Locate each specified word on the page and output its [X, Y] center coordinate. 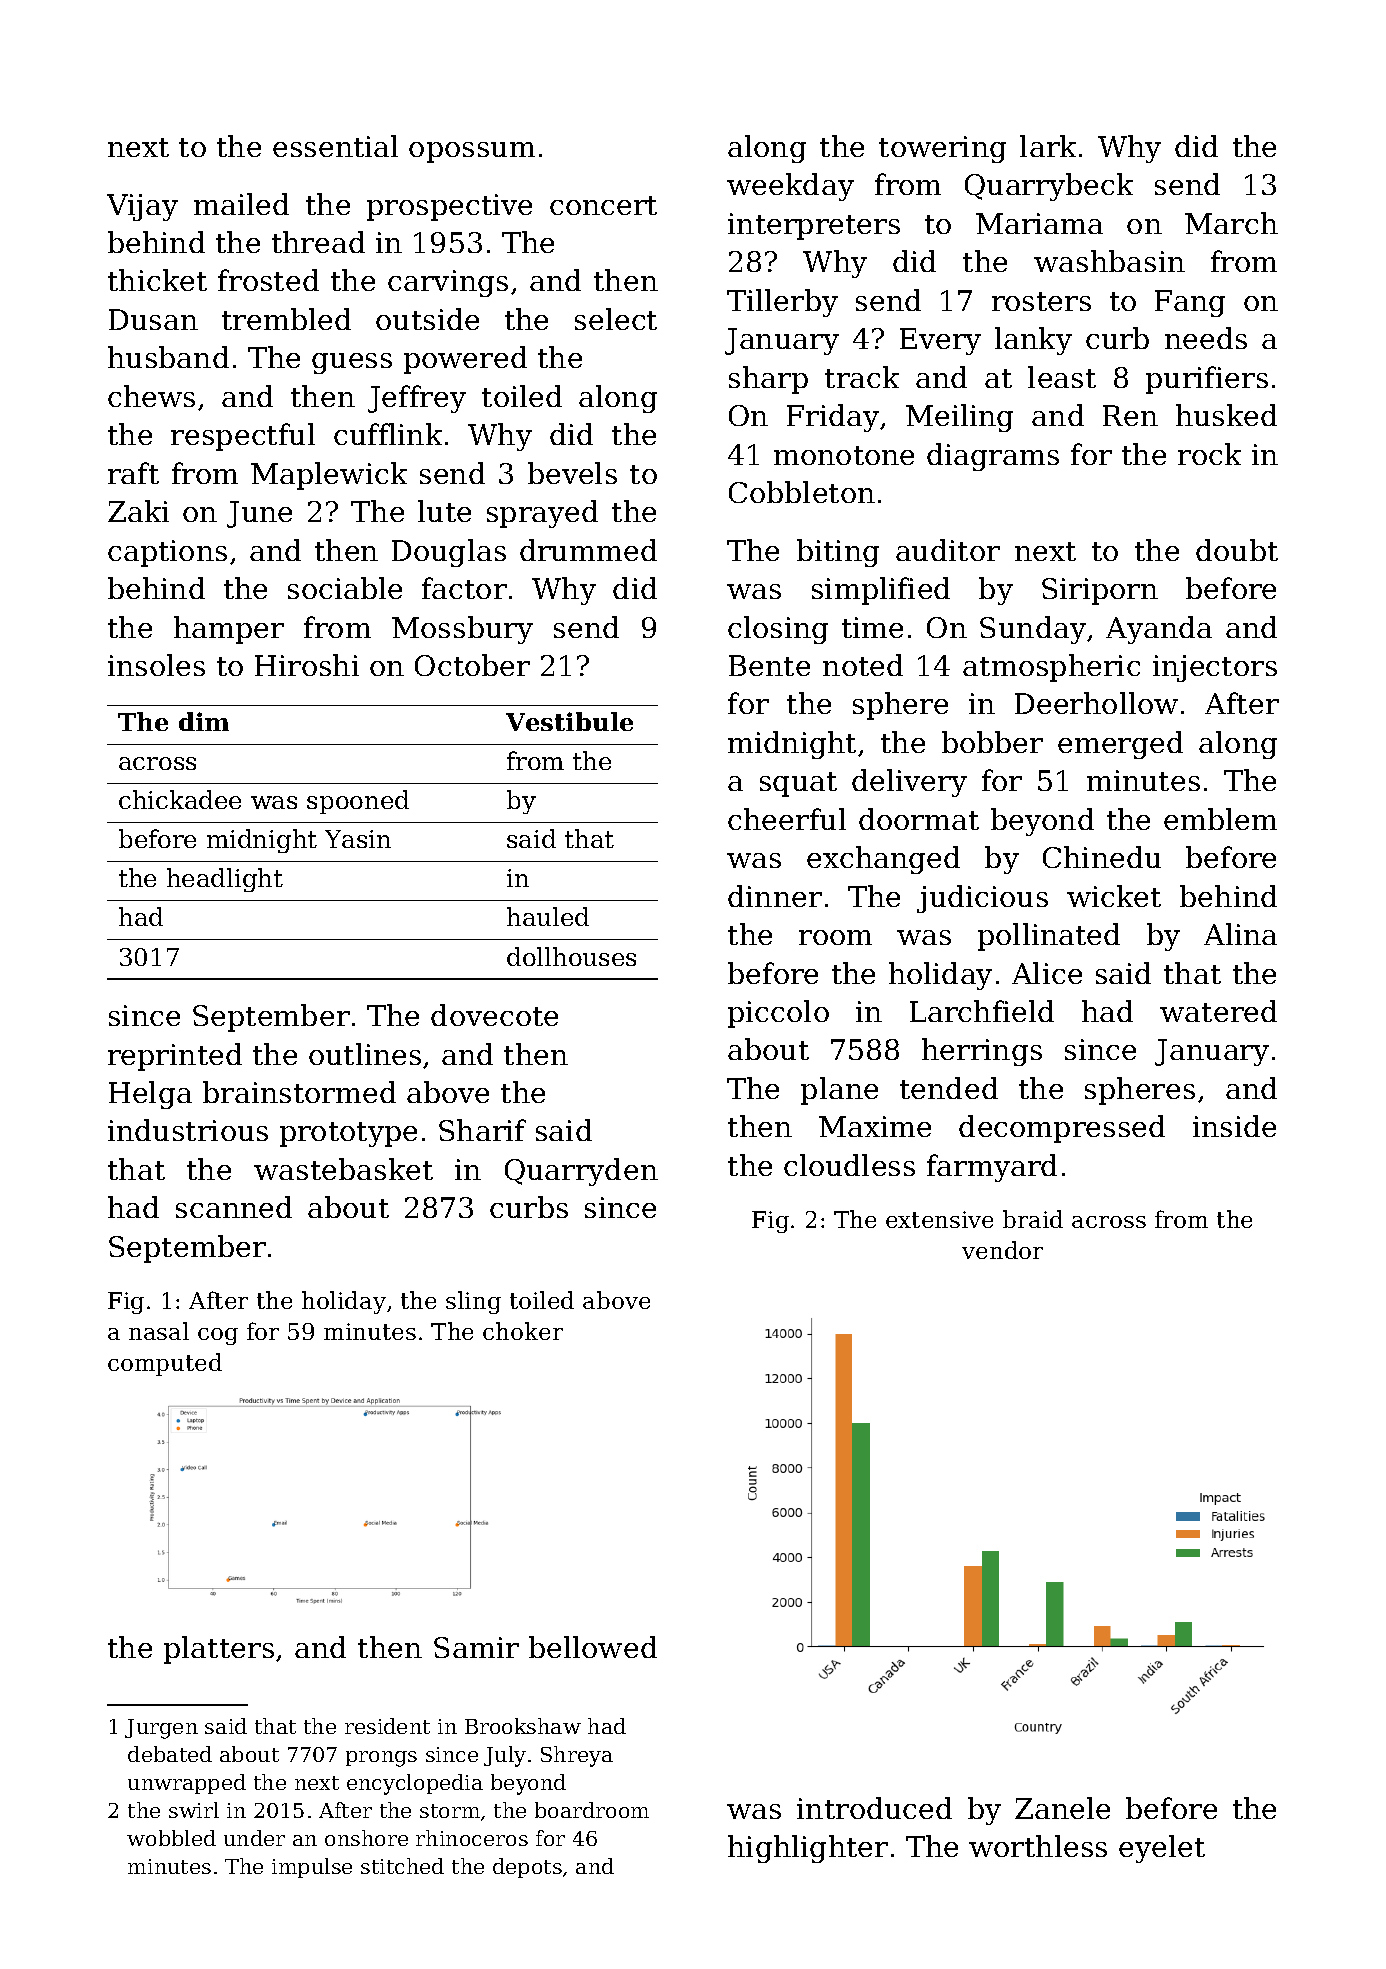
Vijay [142, 207]
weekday [790, 187]
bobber [992, 742]
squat [798, 784]
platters [219, 1650]
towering [942, 149]
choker [523, 1331]
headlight [225, 880]
